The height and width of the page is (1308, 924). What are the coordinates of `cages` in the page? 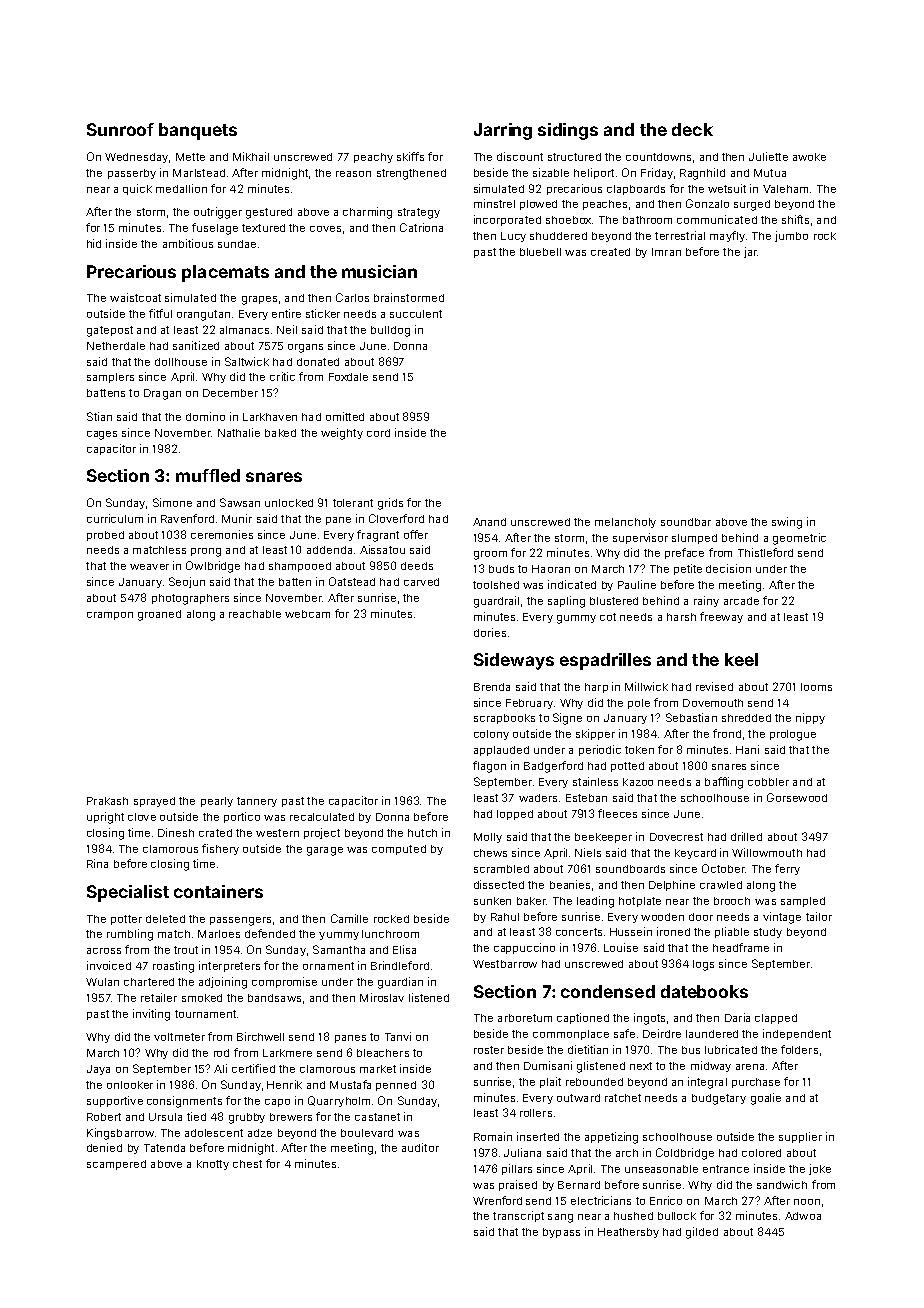 It's located at (102, 435).
